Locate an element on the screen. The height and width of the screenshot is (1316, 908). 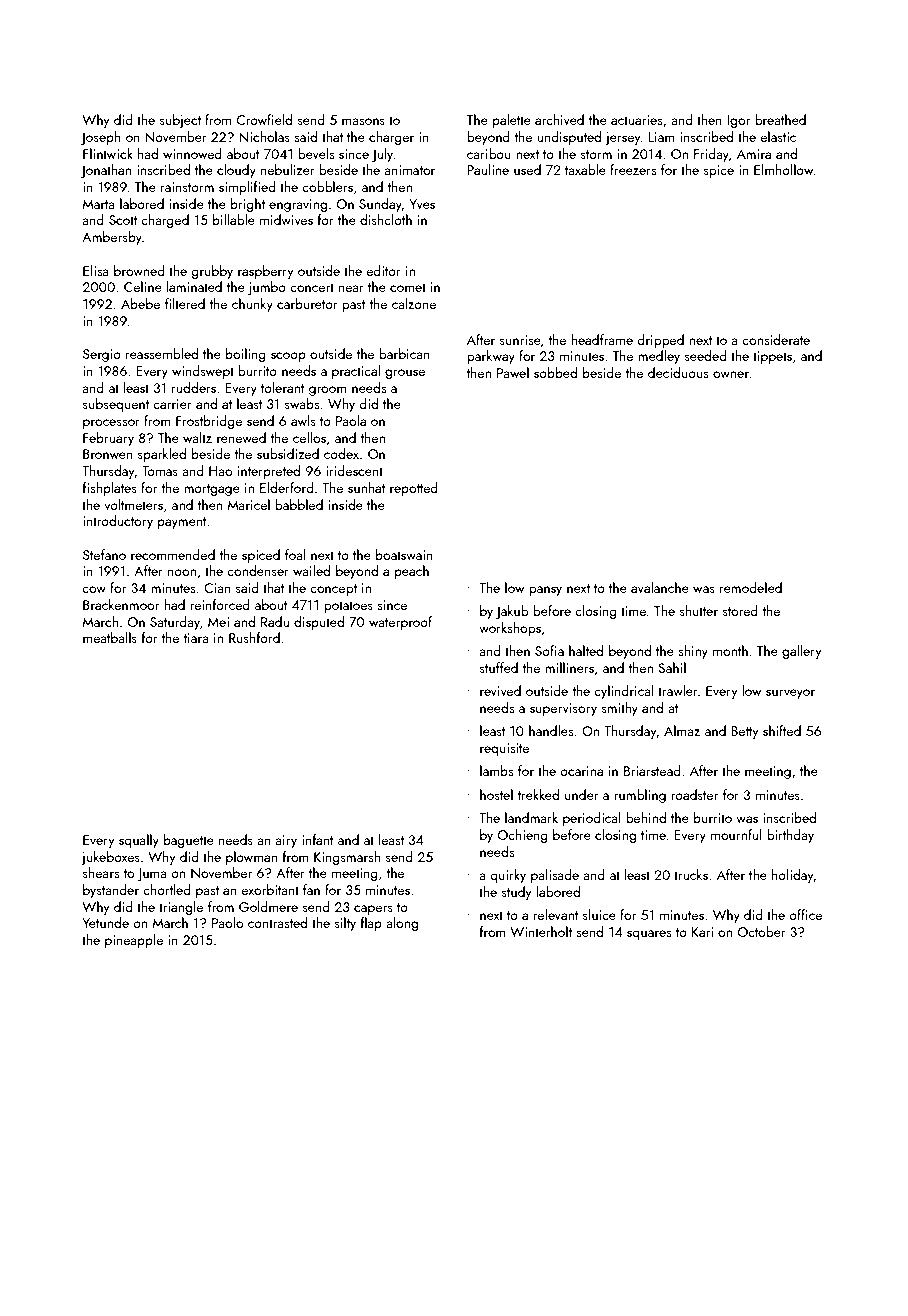
Paolo is located at coordinates (227, 922).
